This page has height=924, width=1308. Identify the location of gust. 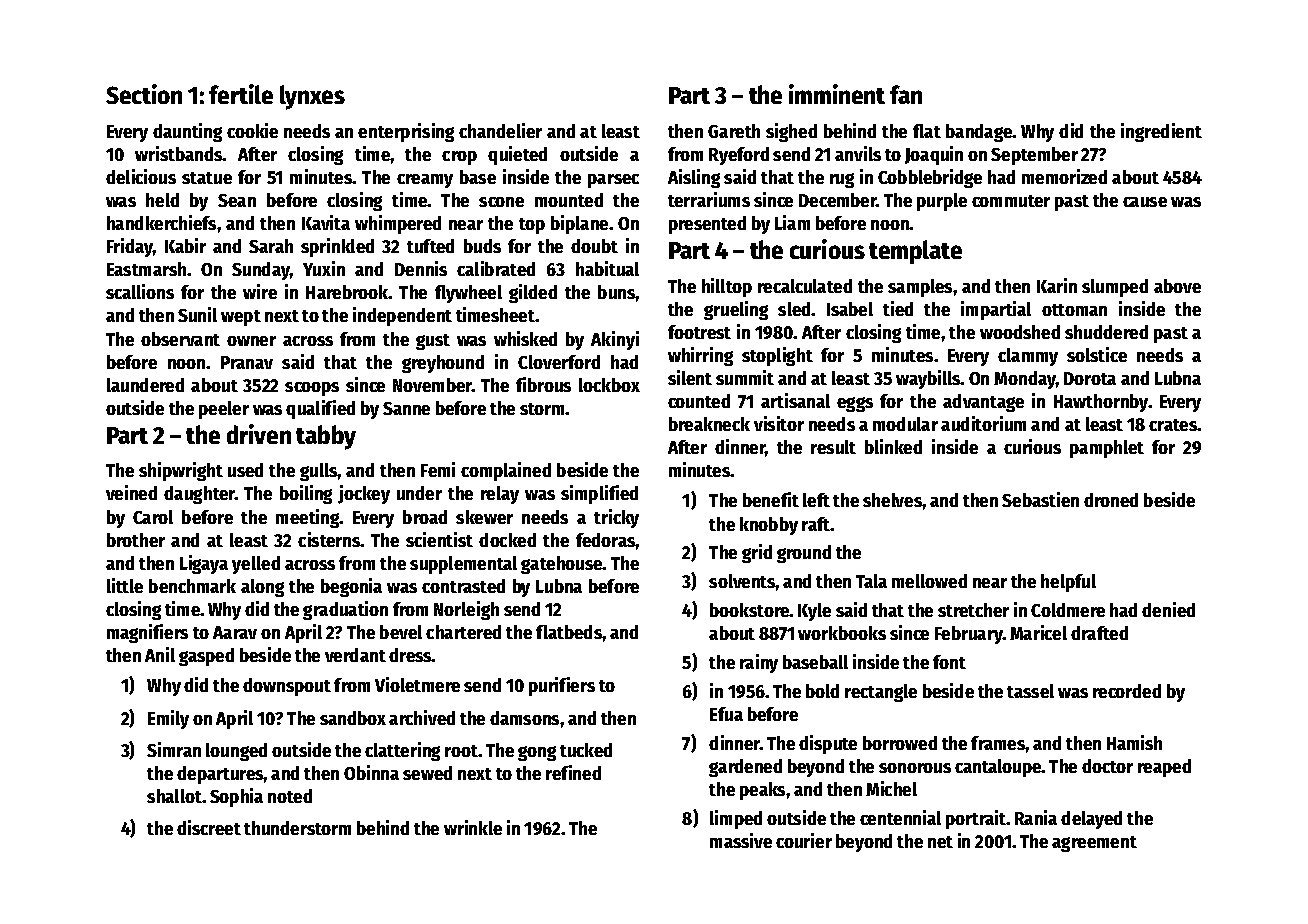
(433, 342).
